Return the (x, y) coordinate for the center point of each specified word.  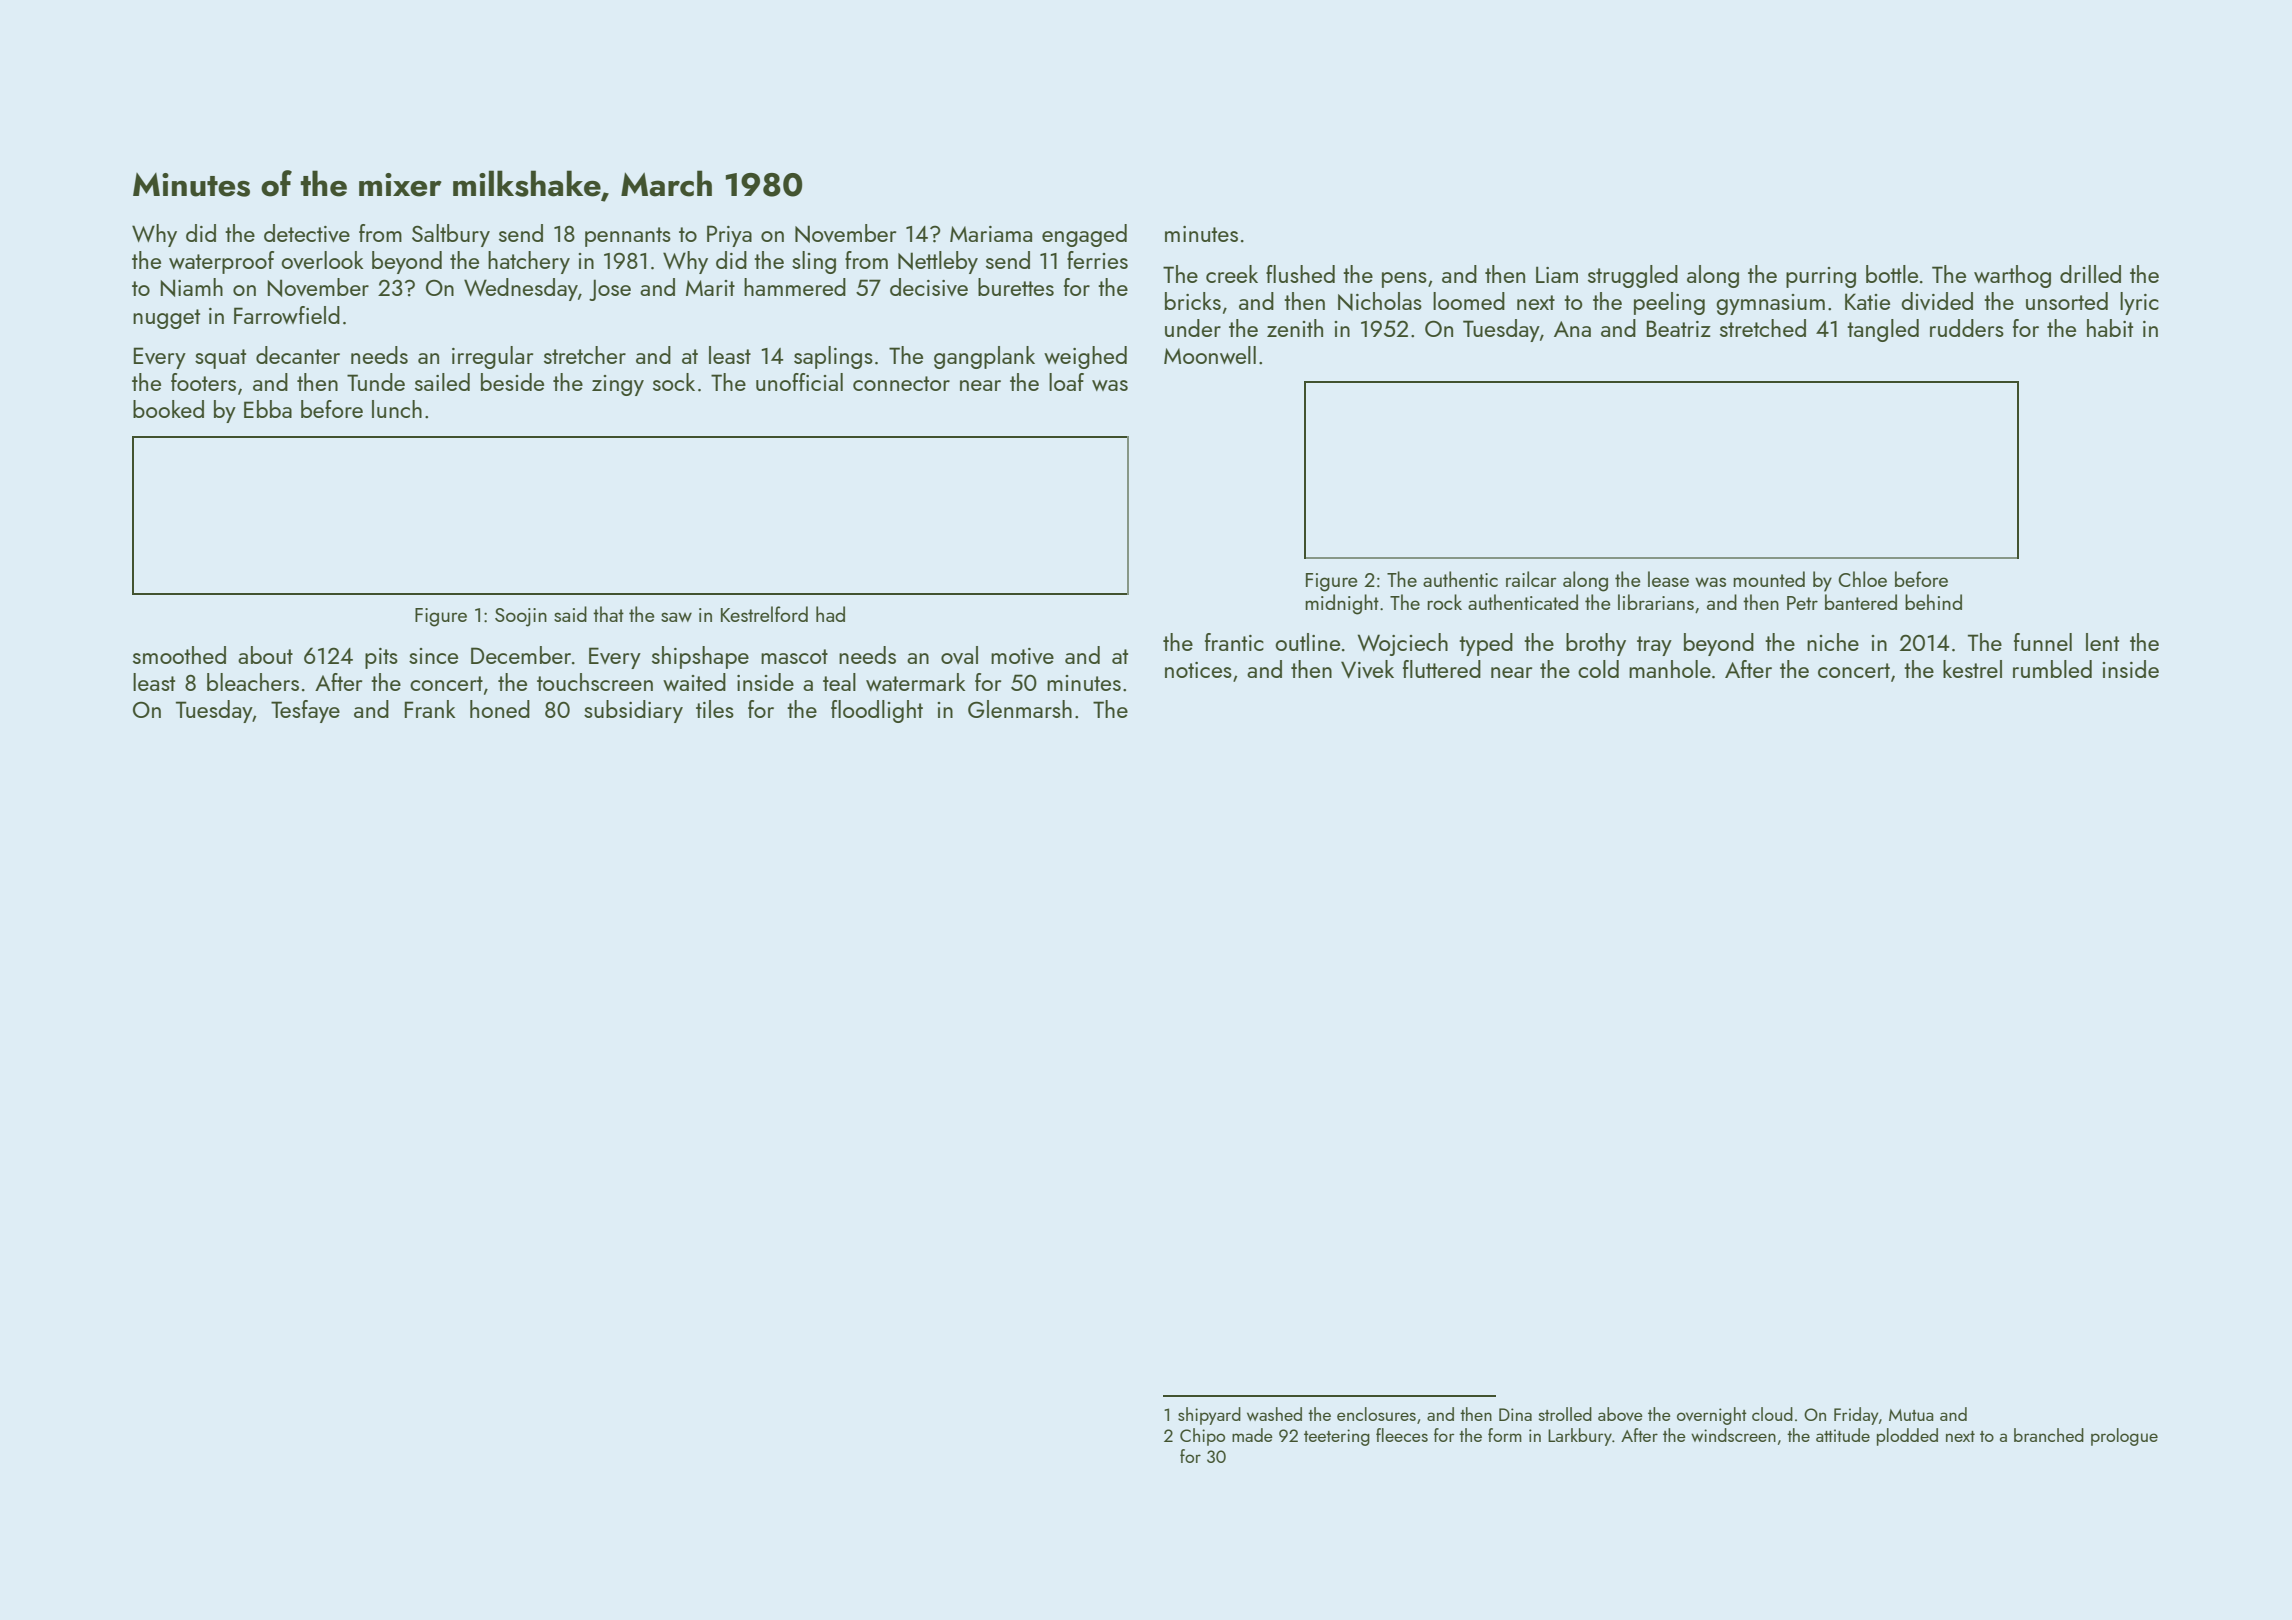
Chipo (1202, 1437)
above (1620, 1414)
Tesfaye (305, 711)
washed (1274, 1414)
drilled (2090, 274)
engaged (1084, 235)
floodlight (877, 711)
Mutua (1911, 1415)
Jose (610, 290)
